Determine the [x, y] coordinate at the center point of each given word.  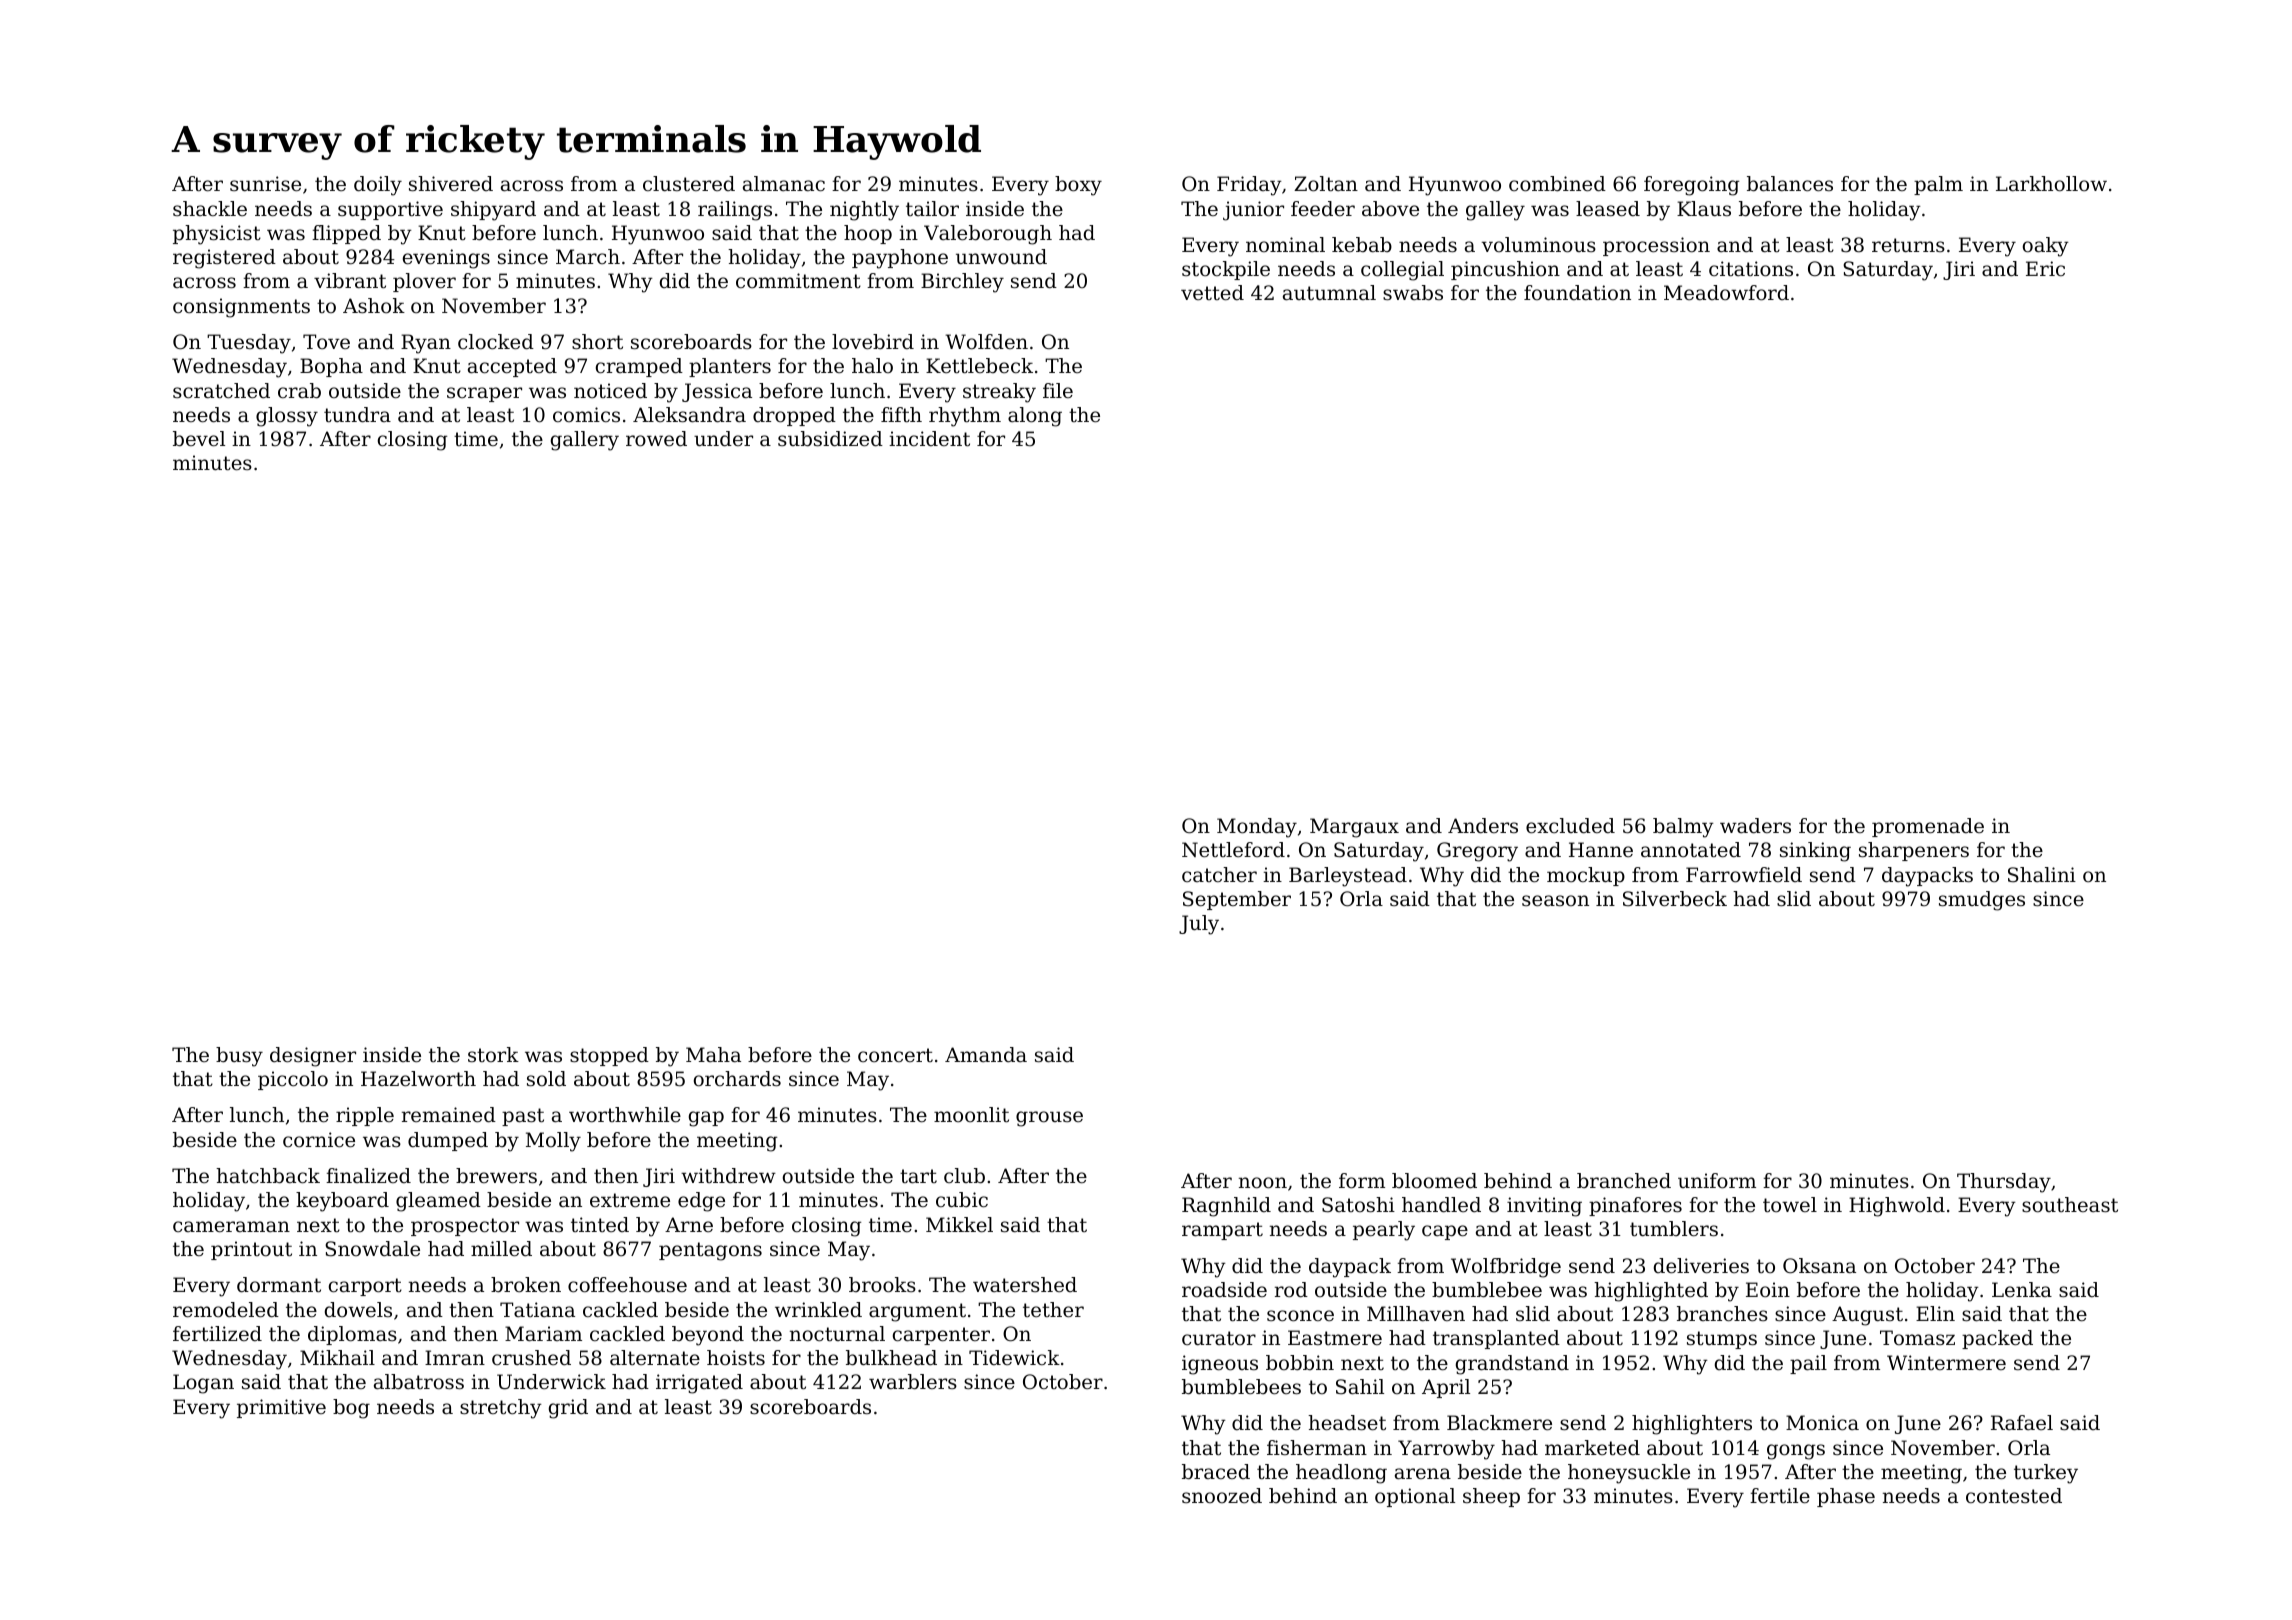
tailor [932, 209]
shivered [451, 184]
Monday [1257, 828]
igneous [1220, 1365]
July [1199, 925]
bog [351, 1409]
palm [1938, 185]
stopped [609, 1056]
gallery [585, 441]
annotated [1691, 850]
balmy [1683, 828]
